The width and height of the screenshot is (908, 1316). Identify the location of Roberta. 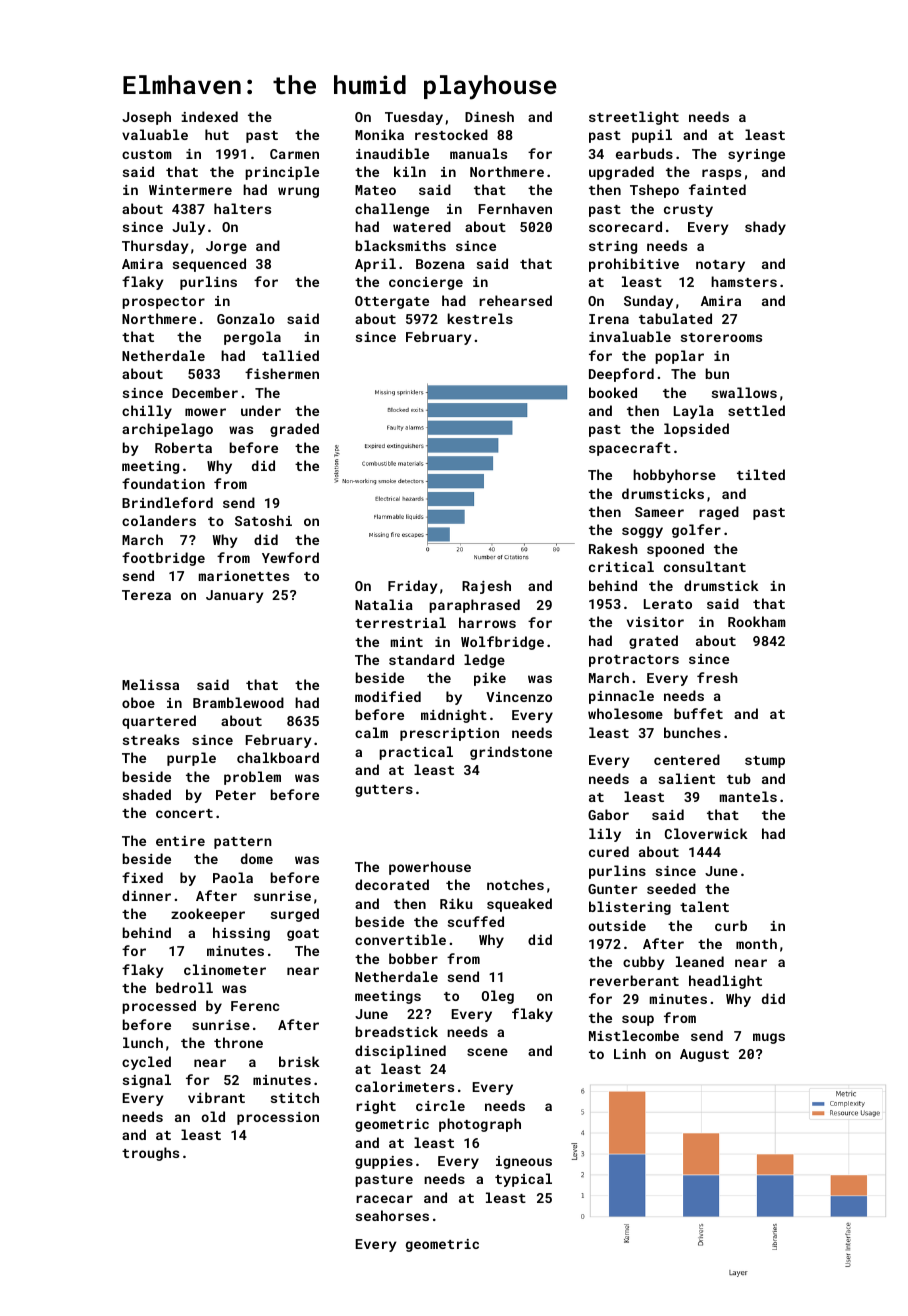
(183, 447).
